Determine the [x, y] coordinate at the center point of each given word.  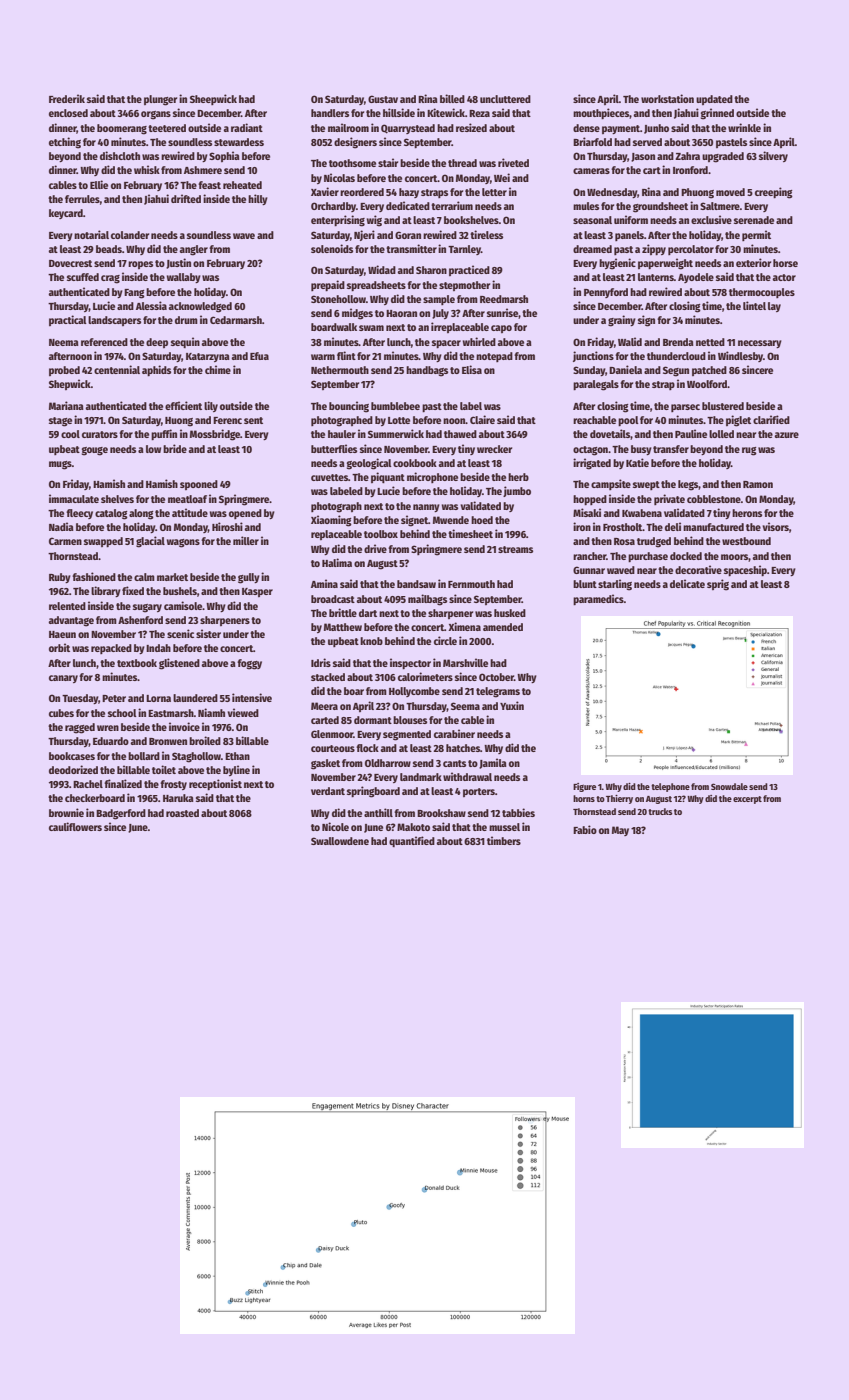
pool [628, 421]
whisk [147, 169]
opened [245, 514]
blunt [585, 584]
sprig [718, 585]
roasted [182, 813]
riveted [513, 162]
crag [110, 279]
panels [629, 236]
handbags [427, 371]
